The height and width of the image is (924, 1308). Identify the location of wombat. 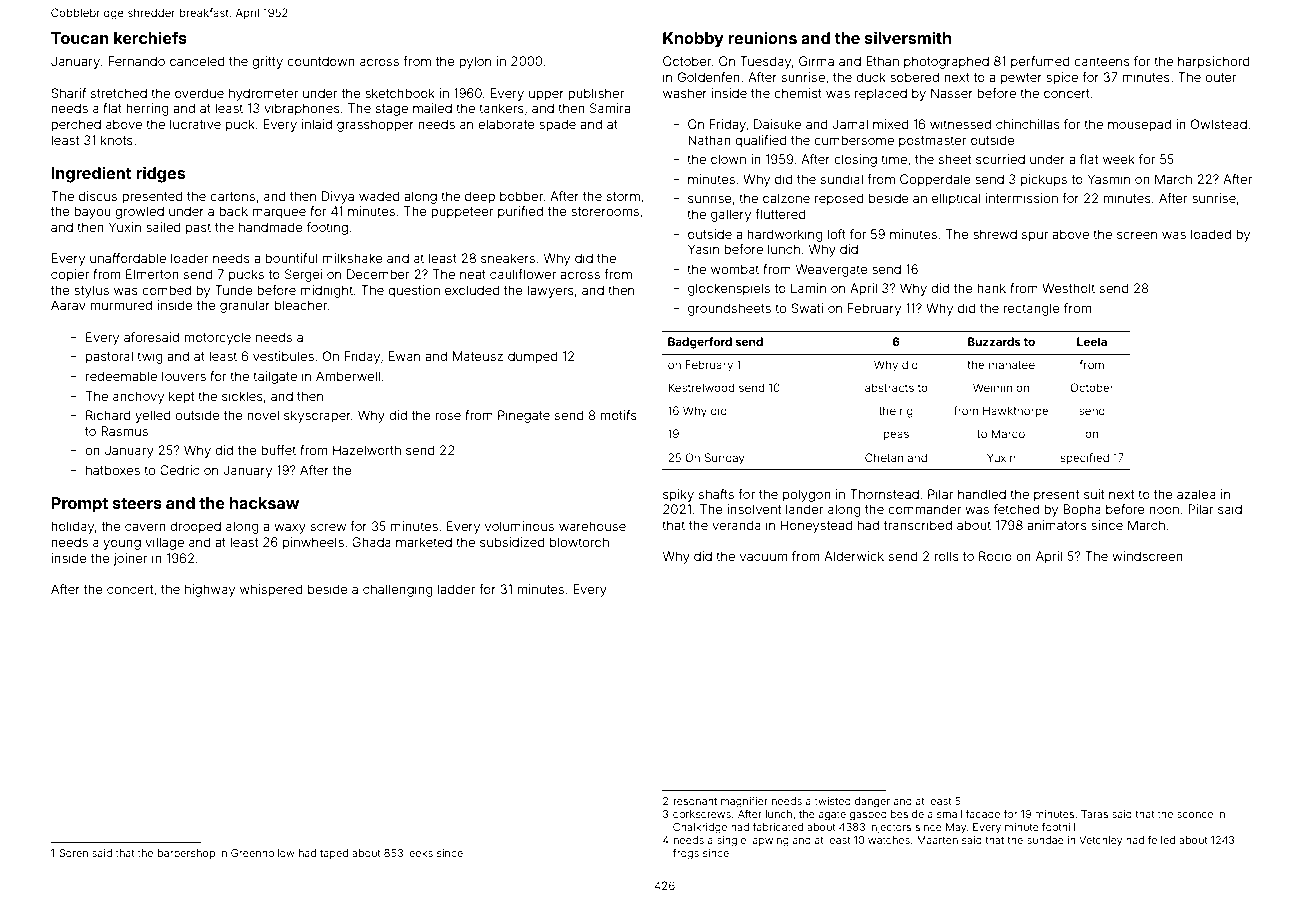
(735, 269).
